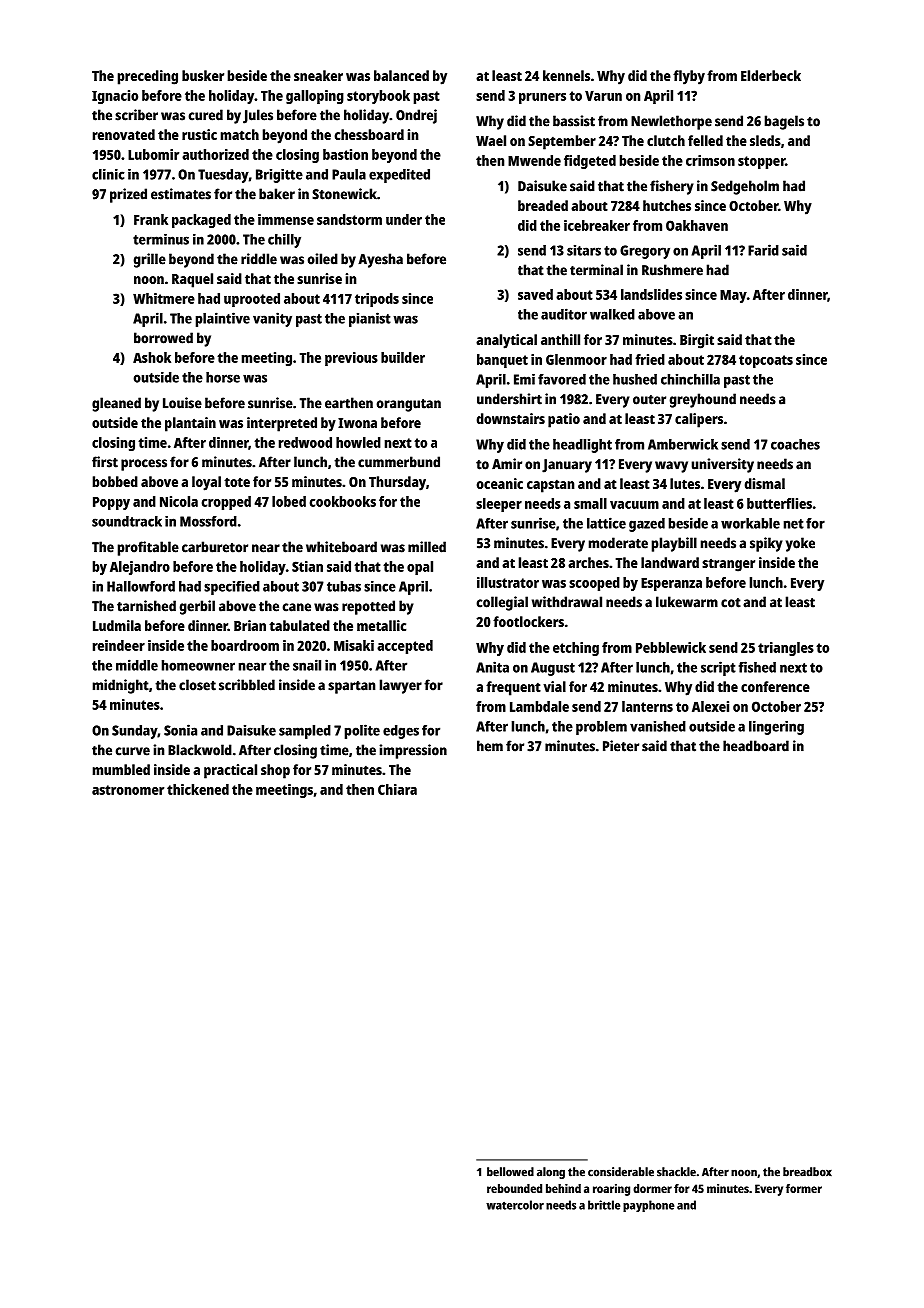 This page has width=924, height=1308. What do you see at coordinates (307, 665) in the page?
I see `snail` at bounding box center [307, 665].
